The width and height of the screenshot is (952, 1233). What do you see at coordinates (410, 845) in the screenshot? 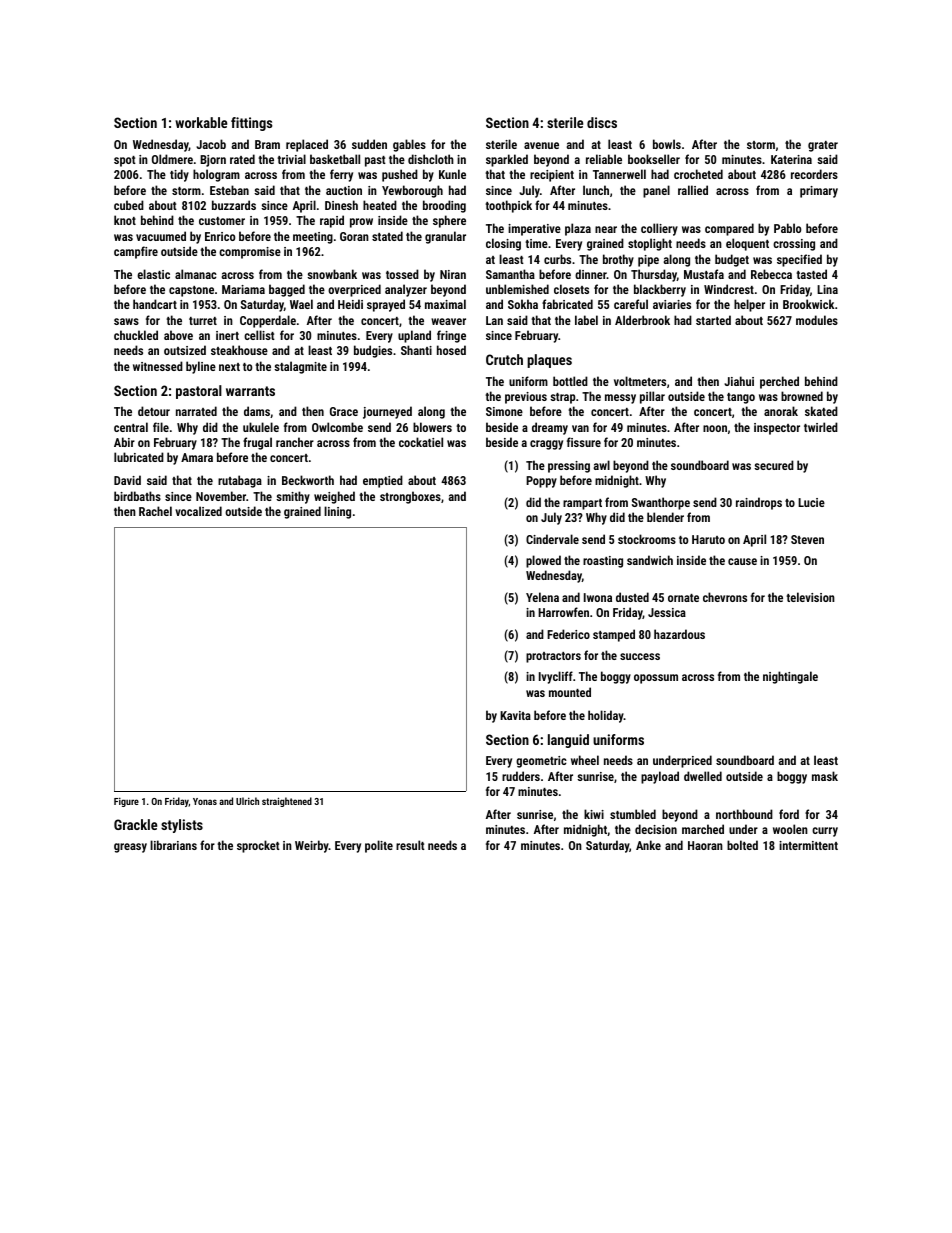
I see `result` at bounding box center [410, 845].
